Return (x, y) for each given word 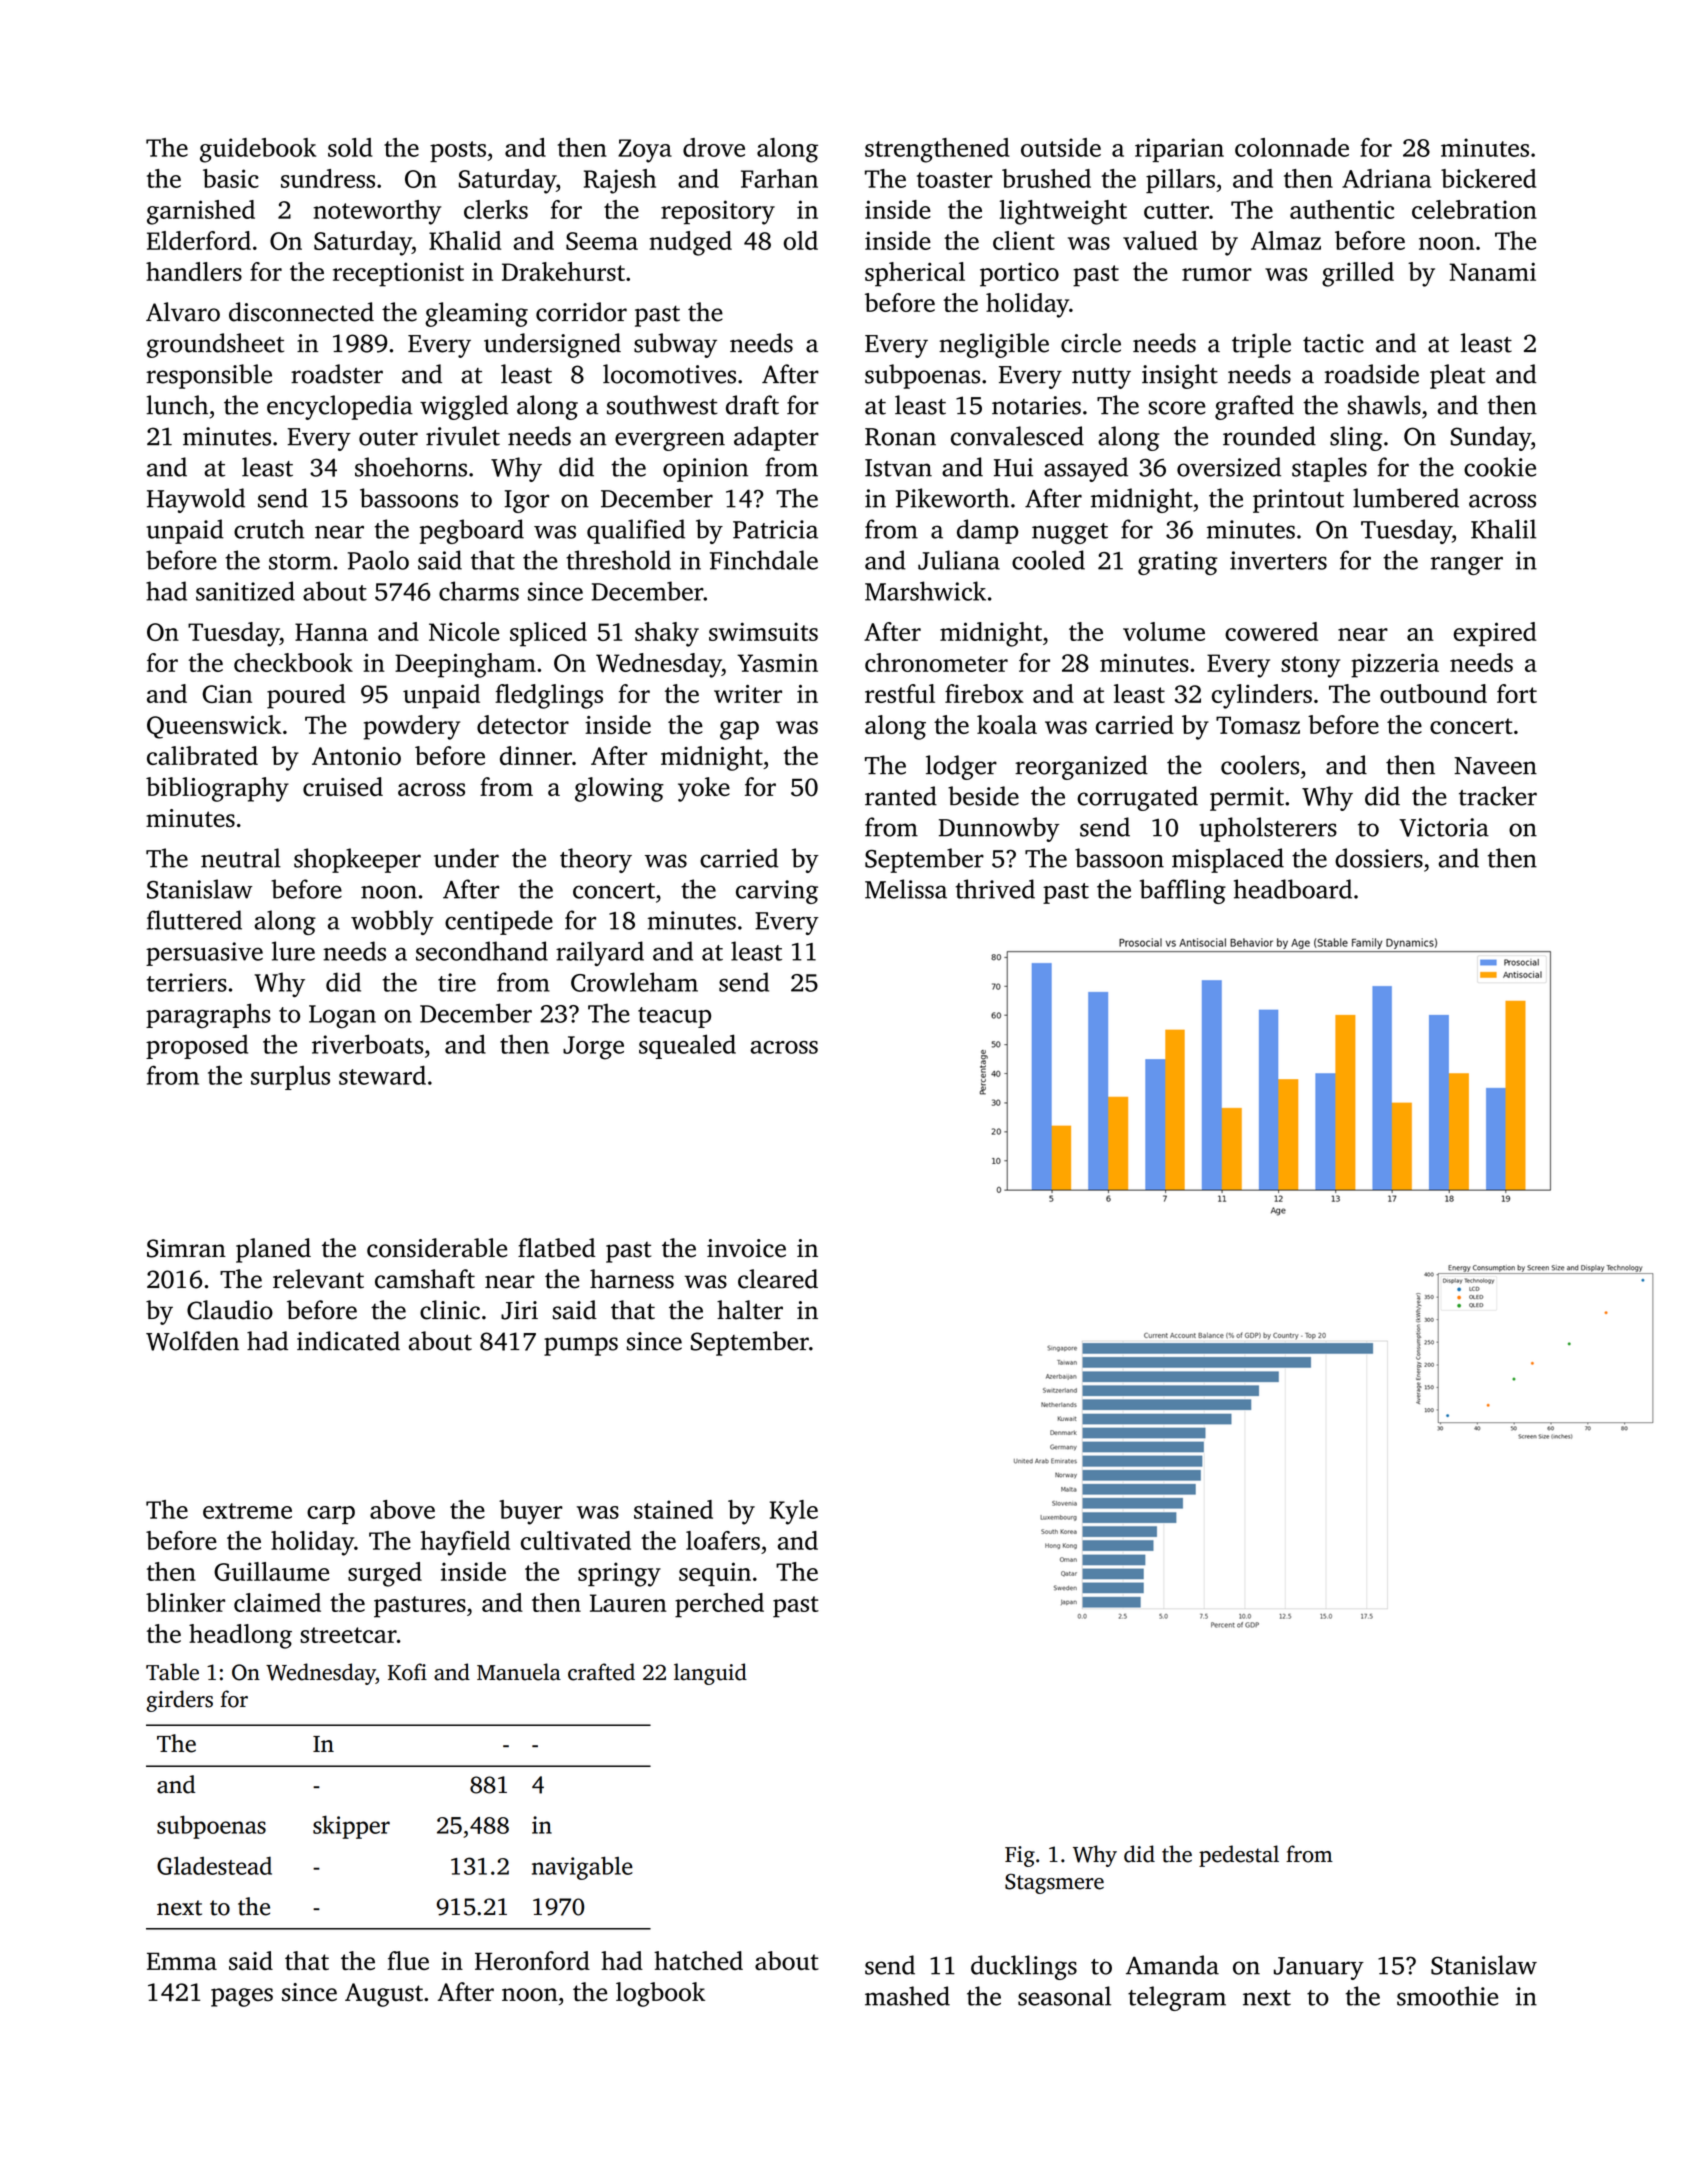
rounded (1269, 436)
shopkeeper (357, 860)
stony (1310, 667)
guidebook (258, 150)
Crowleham (634, 982)
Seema (602, 241)
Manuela (519, 1672)
